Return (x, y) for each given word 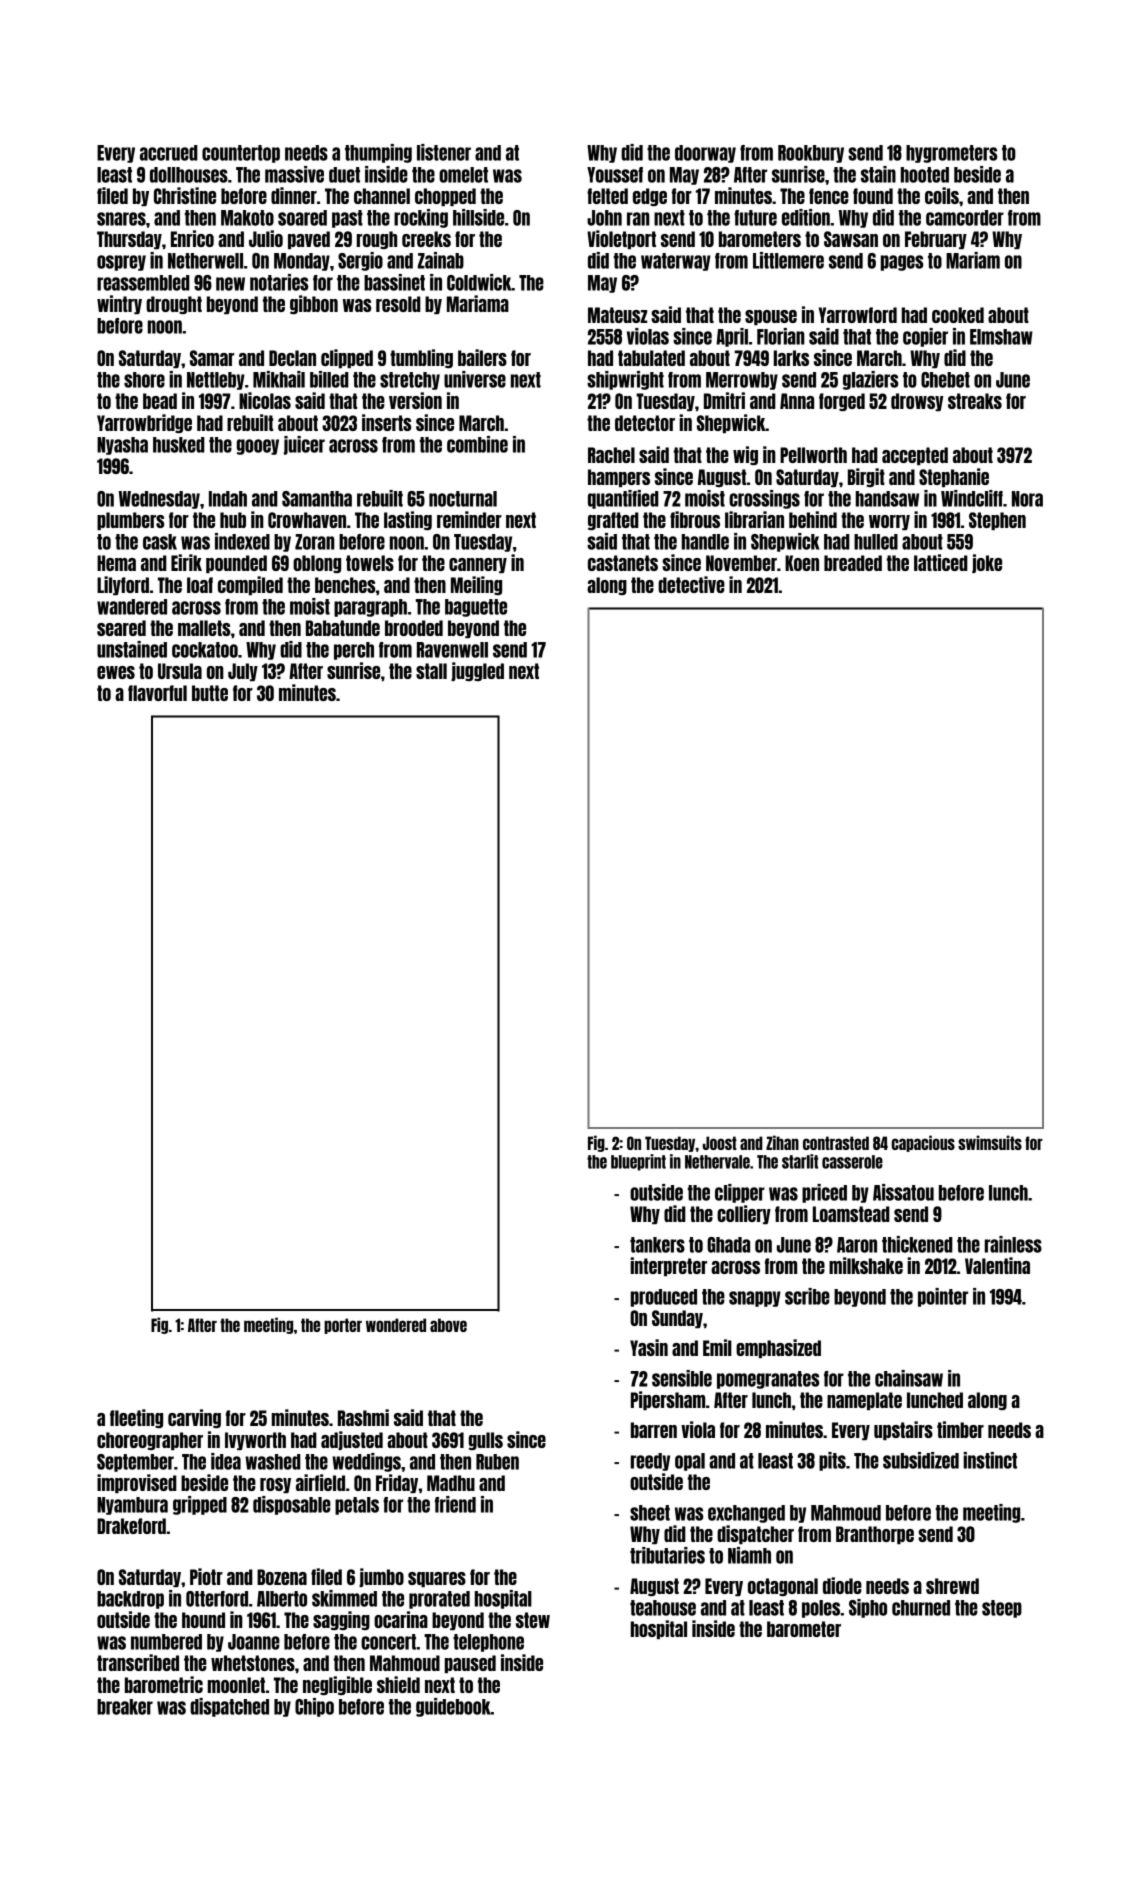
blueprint (638, 1162)
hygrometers (951, 154)
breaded (853, 563)
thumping (378, 153)
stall (431, 671)
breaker (125, 1707)
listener (444, 152)
